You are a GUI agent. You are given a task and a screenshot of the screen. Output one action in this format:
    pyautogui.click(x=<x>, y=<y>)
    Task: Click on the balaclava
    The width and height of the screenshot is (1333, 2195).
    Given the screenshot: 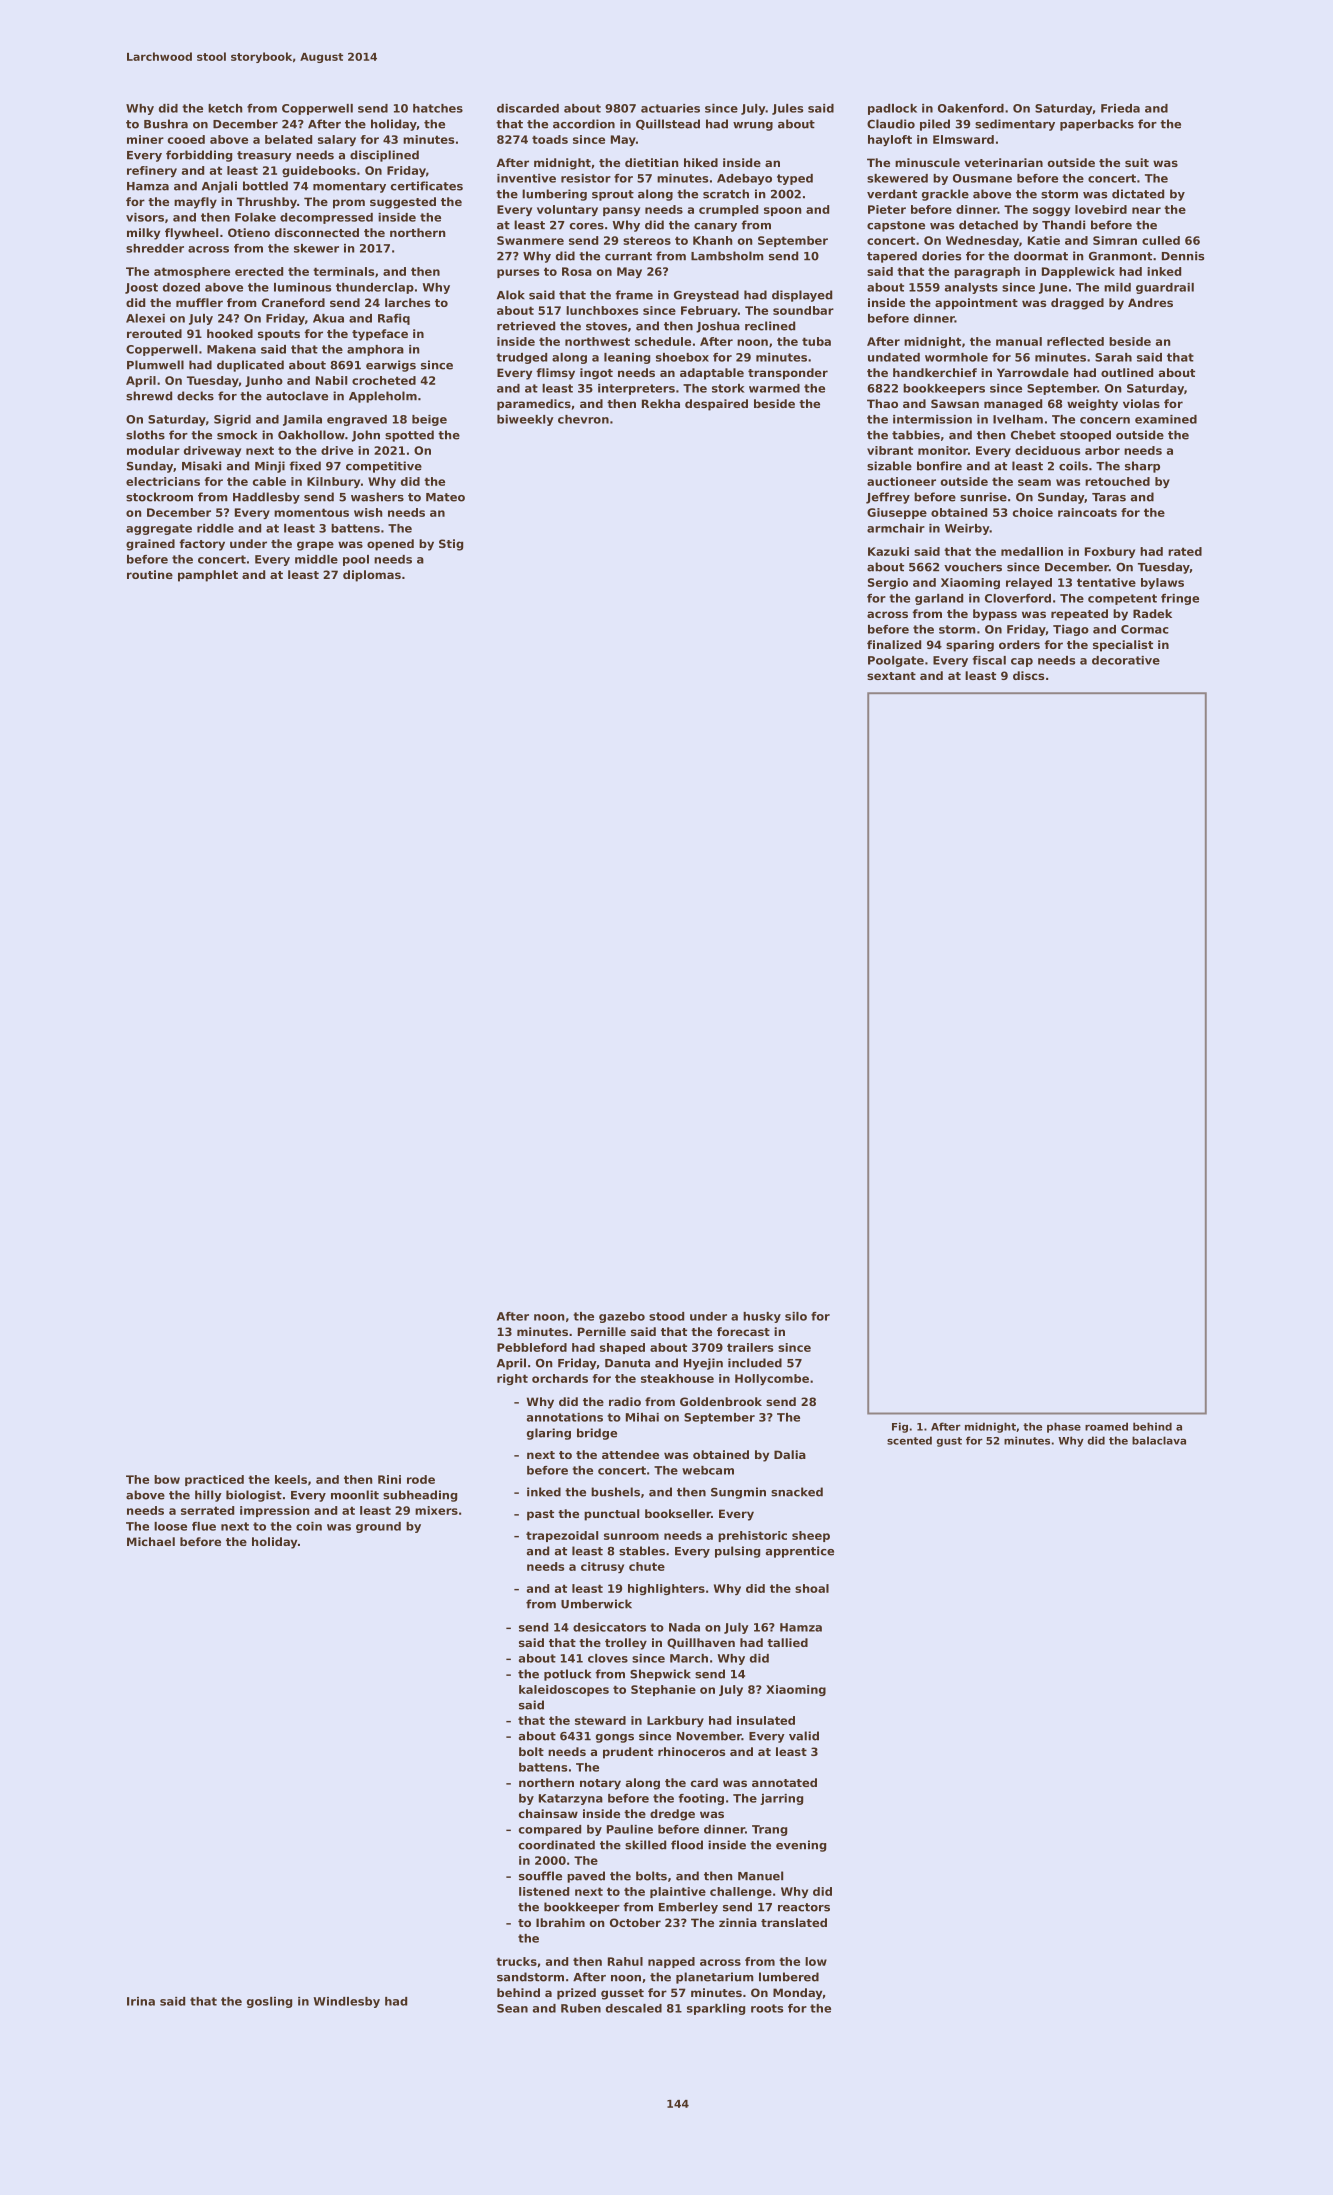 What is the action you would take?
    pyautogui.click(x=1159, y=1440)
